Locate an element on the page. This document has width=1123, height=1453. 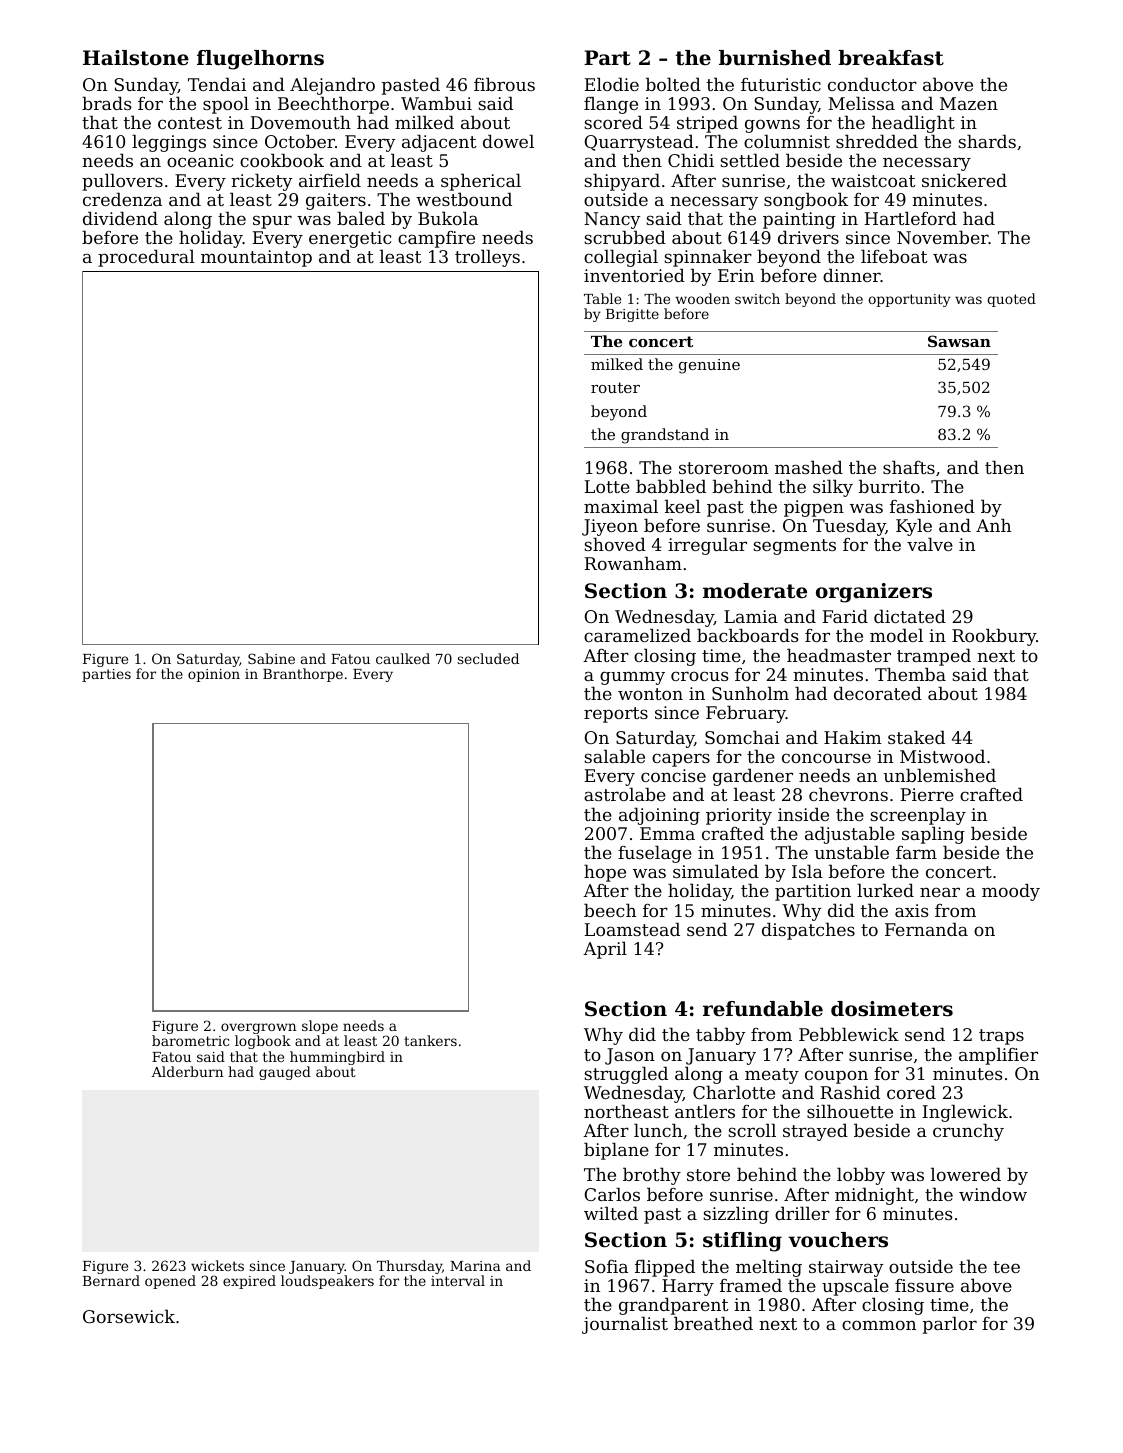
breakfast is located at coordinates (891, 58).
